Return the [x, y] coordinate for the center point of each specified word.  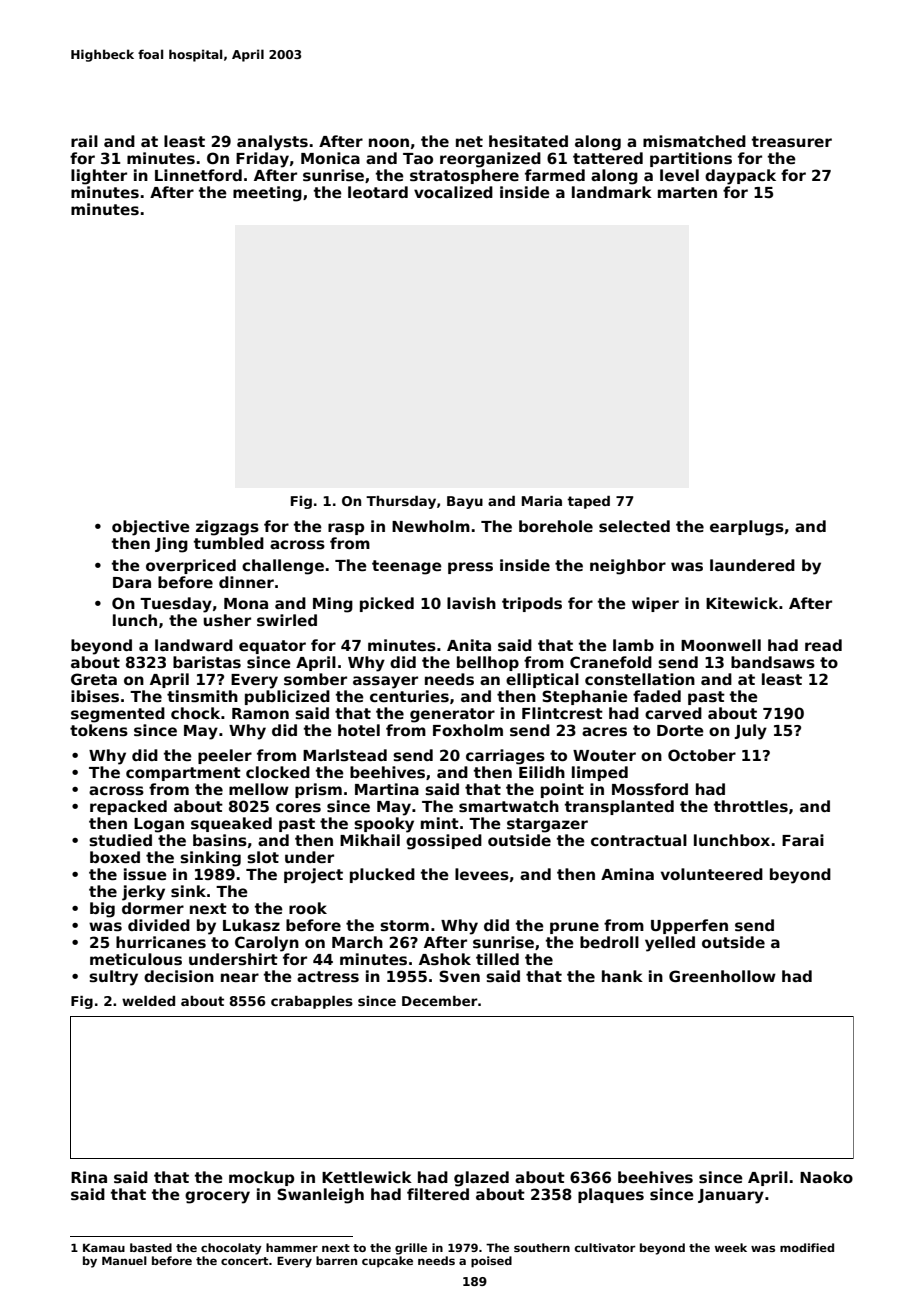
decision [179, 976]
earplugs [747, 528]
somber [315, 679]
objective [151, 528]
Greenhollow [722, 976]
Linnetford [198, 175]
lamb [633, 645]
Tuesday [176, 605]
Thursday [401, 502]
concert [244, 1261]
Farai [803, 840]
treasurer [792, 141]
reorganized [490, 160]
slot [263, 857]
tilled [497, 959]
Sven [459, 976]
